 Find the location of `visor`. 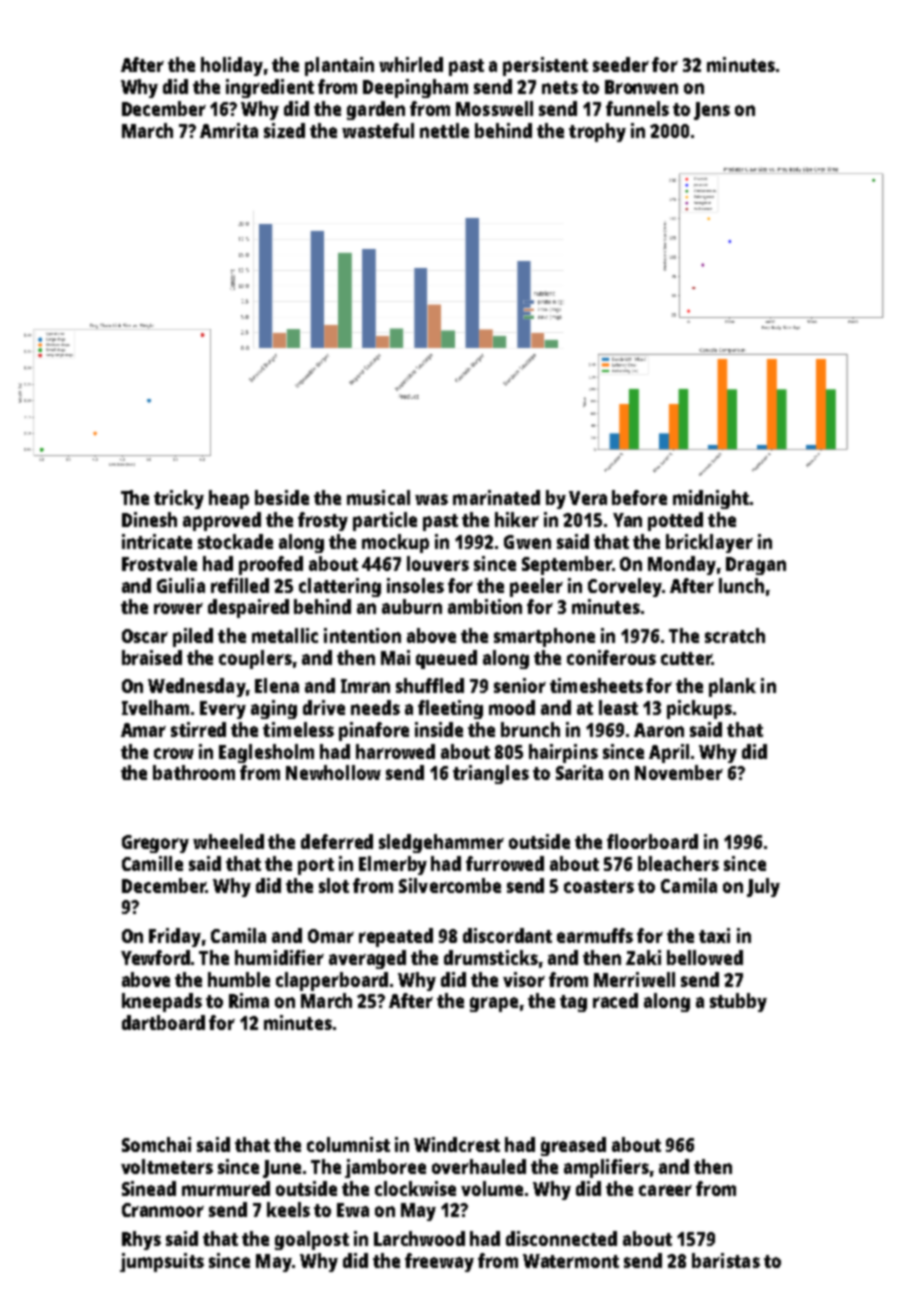

visor is located at coordinates (524, 979).
